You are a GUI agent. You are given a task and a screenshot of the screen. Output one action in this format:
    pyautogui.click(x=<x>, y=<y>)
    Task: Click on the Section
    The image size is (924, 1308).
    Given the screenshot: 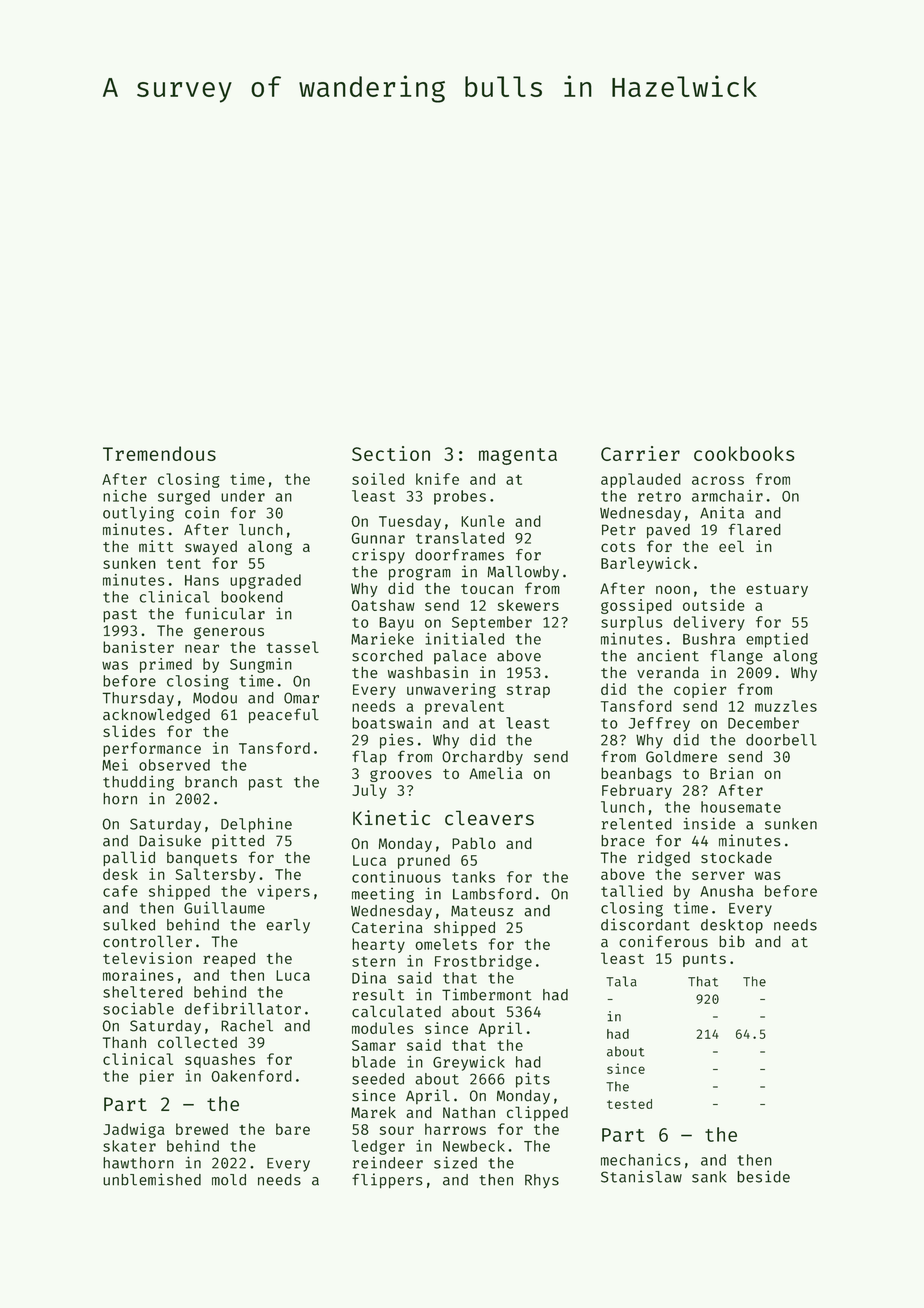 What is the action you would take?
    pyautogui.click(x=391, y=453)
